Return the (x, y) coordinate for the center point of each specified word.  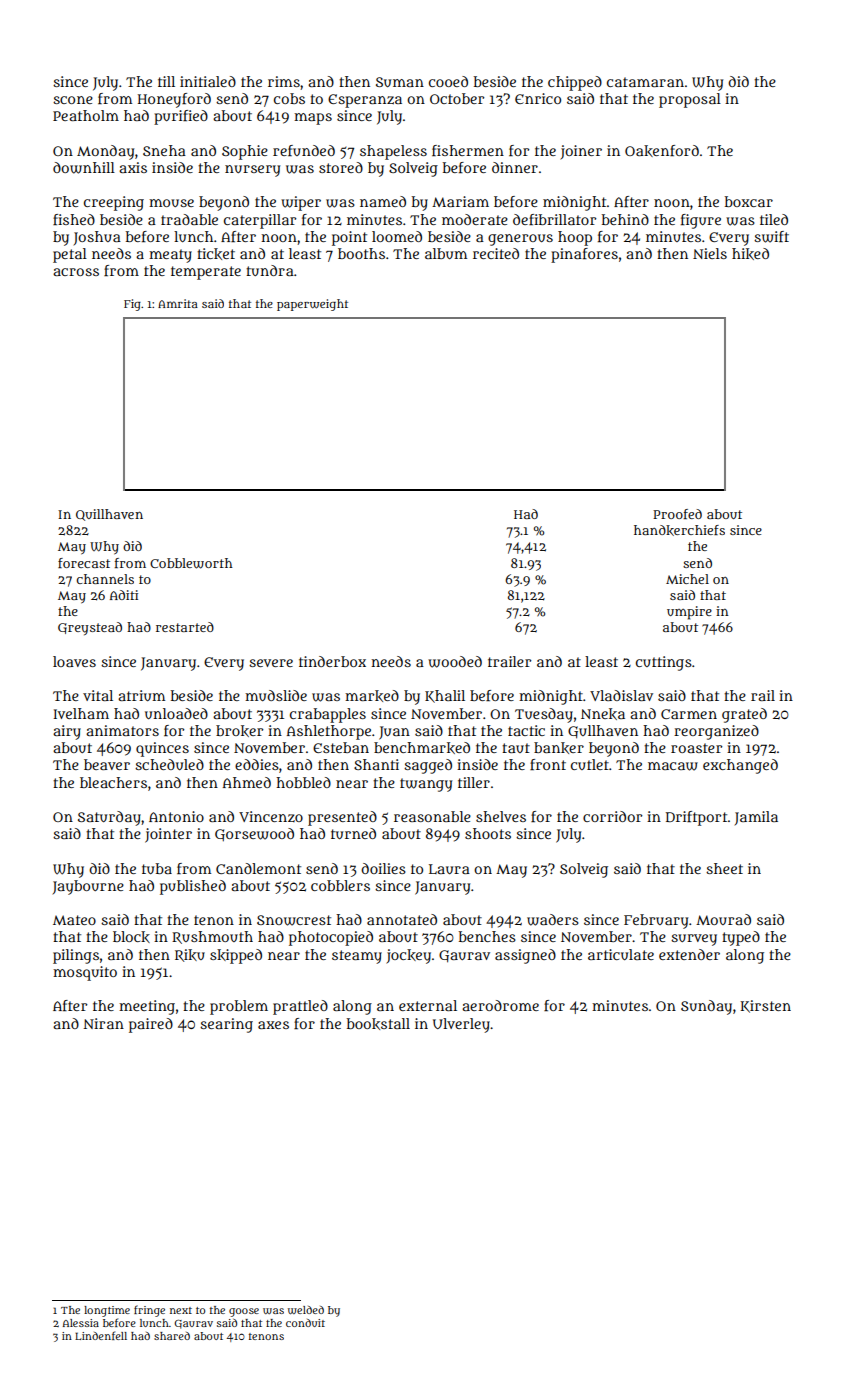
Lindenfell (101, 1335)
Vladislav (621, 695)
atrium (141, 695)
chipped (575, 83)
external (428, 1005)
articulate (621, 954)
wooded (455, 662)
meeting (147, 1007)
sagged (428, 766)
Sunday (706, 1007)
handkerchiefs (679, 530)
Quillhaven (109, 515)
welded (306, 1310)
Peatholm (86, 115)
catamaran (645, 82)
